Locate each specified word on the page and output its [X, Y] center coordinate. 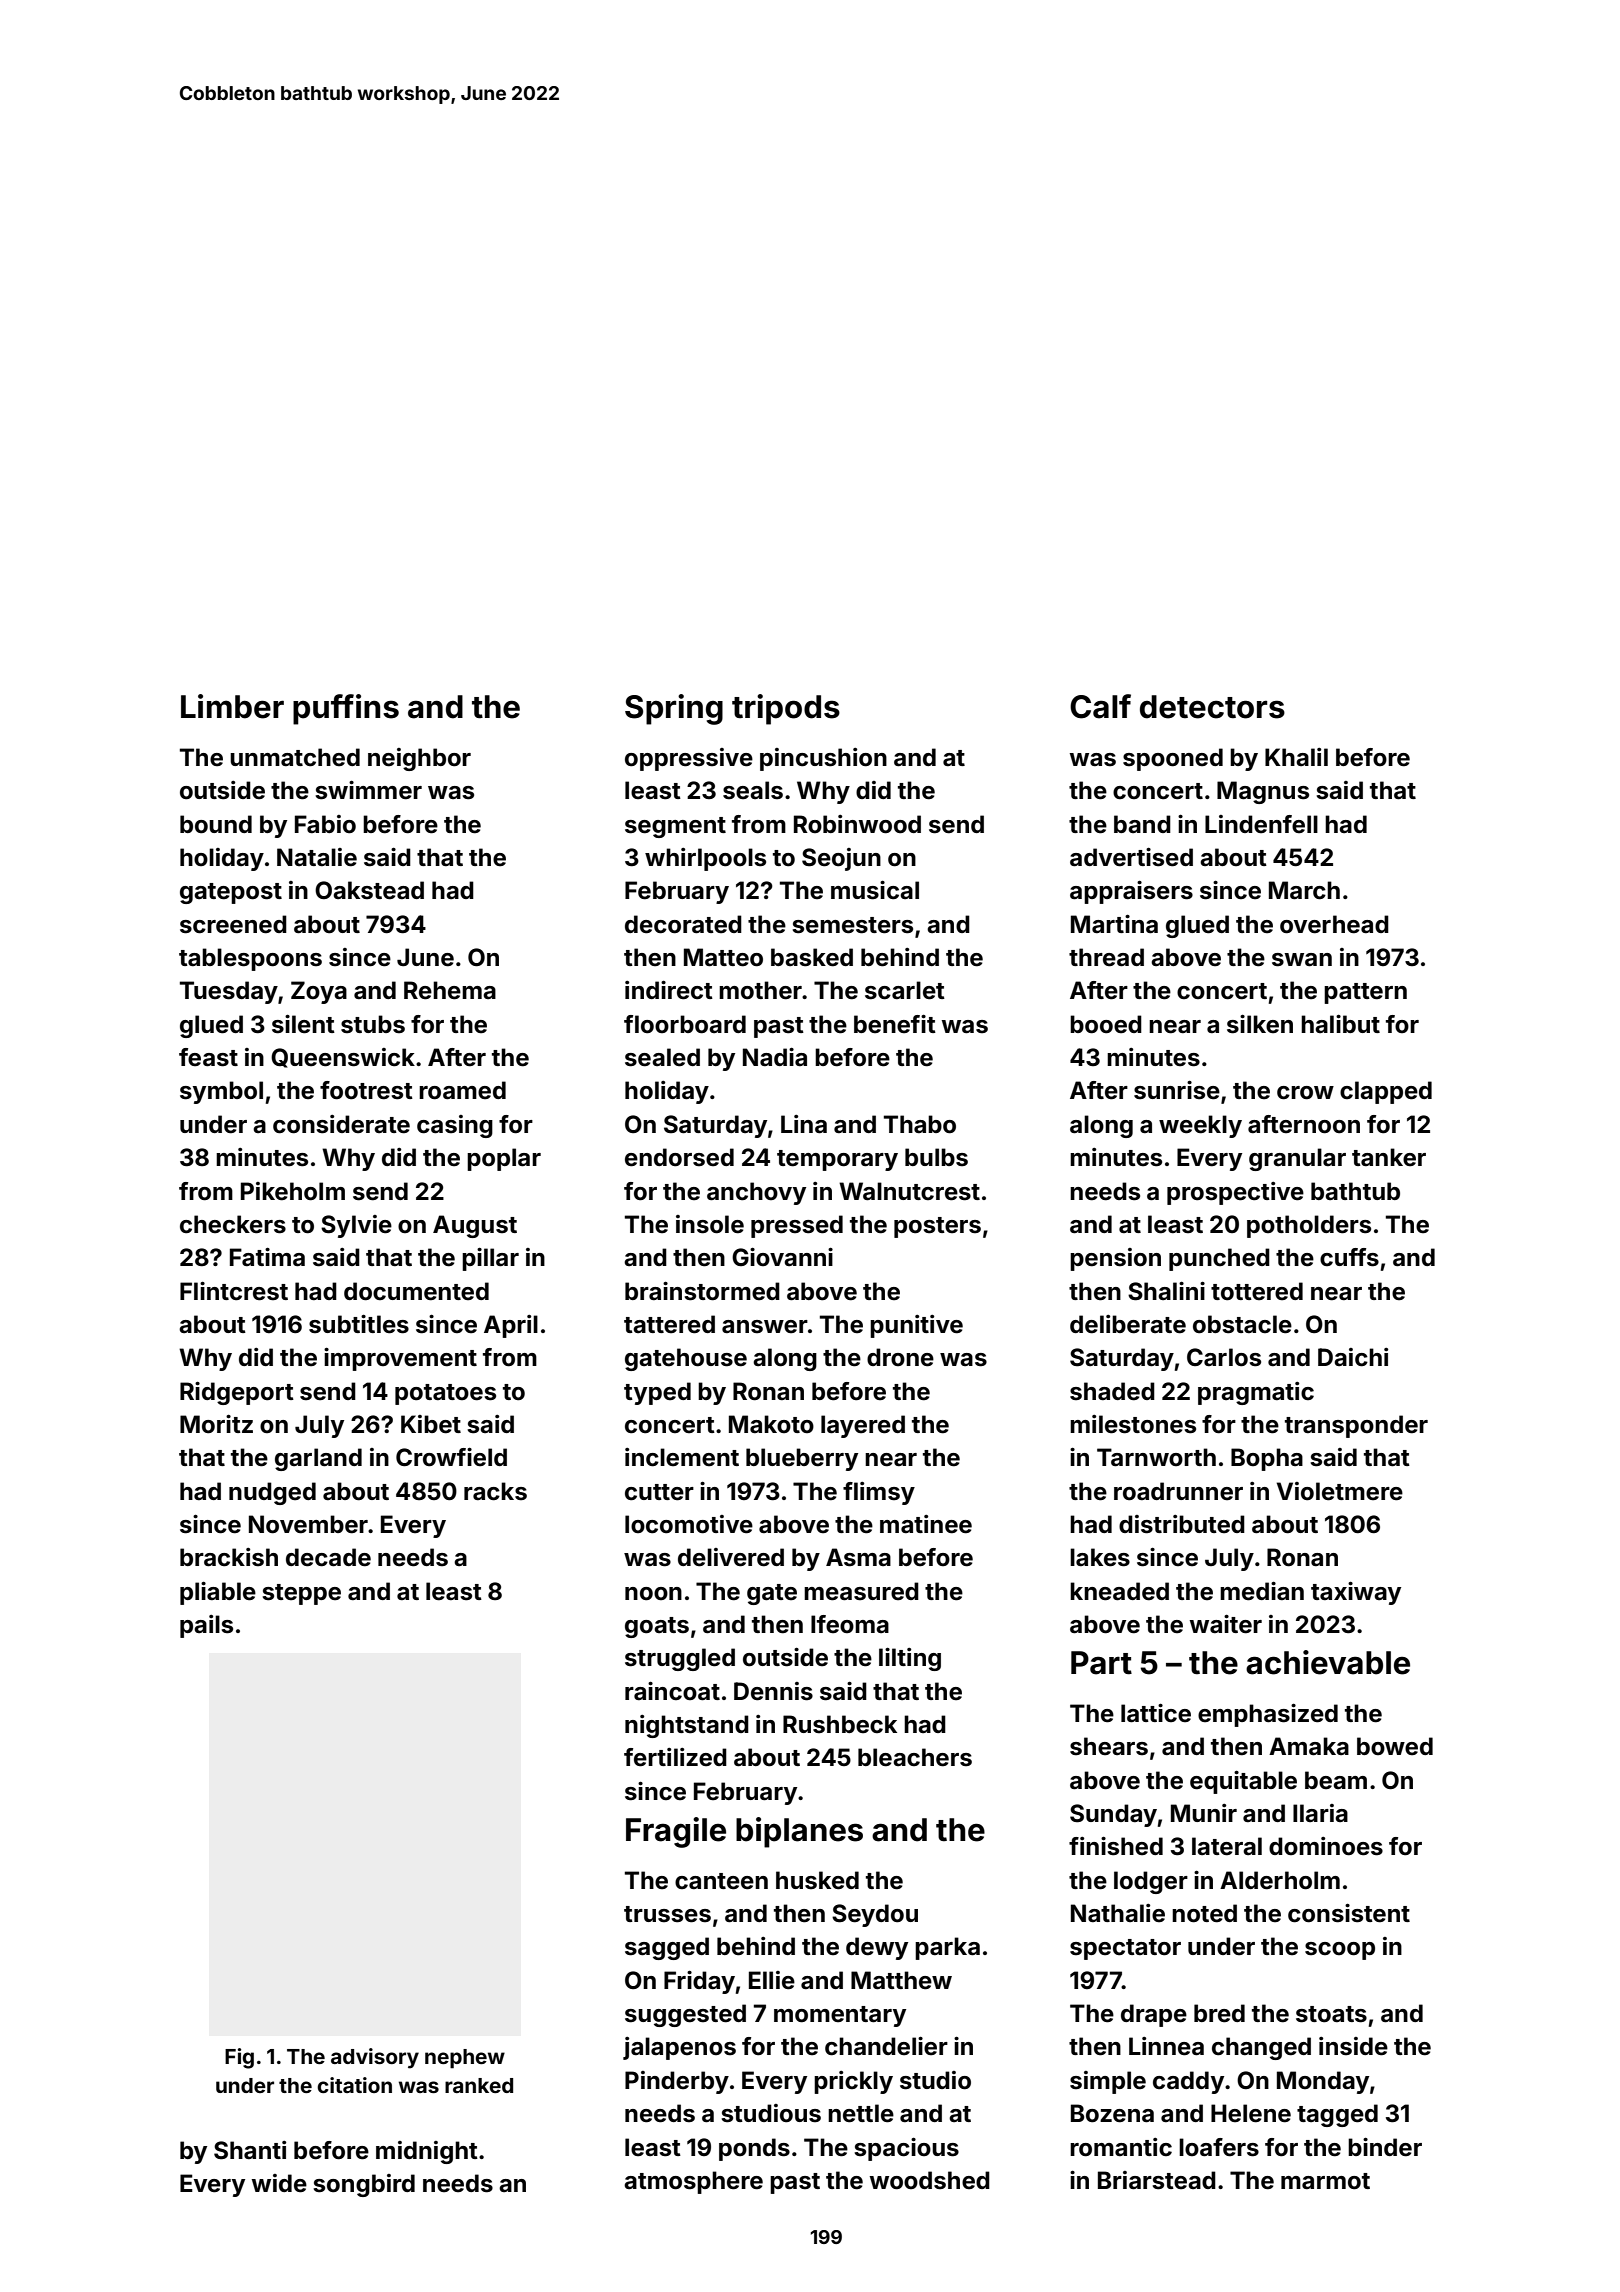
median [1262, 1591]
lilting [910, 1659]
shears [1109, 1746]
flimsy [879, 1493]
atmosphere [693, 2182]
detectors [1212, 707]
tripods [786, 709]
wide [279, 2183]
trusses [667, 1914]
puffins [346, 709]
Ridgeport [237, 1393]
